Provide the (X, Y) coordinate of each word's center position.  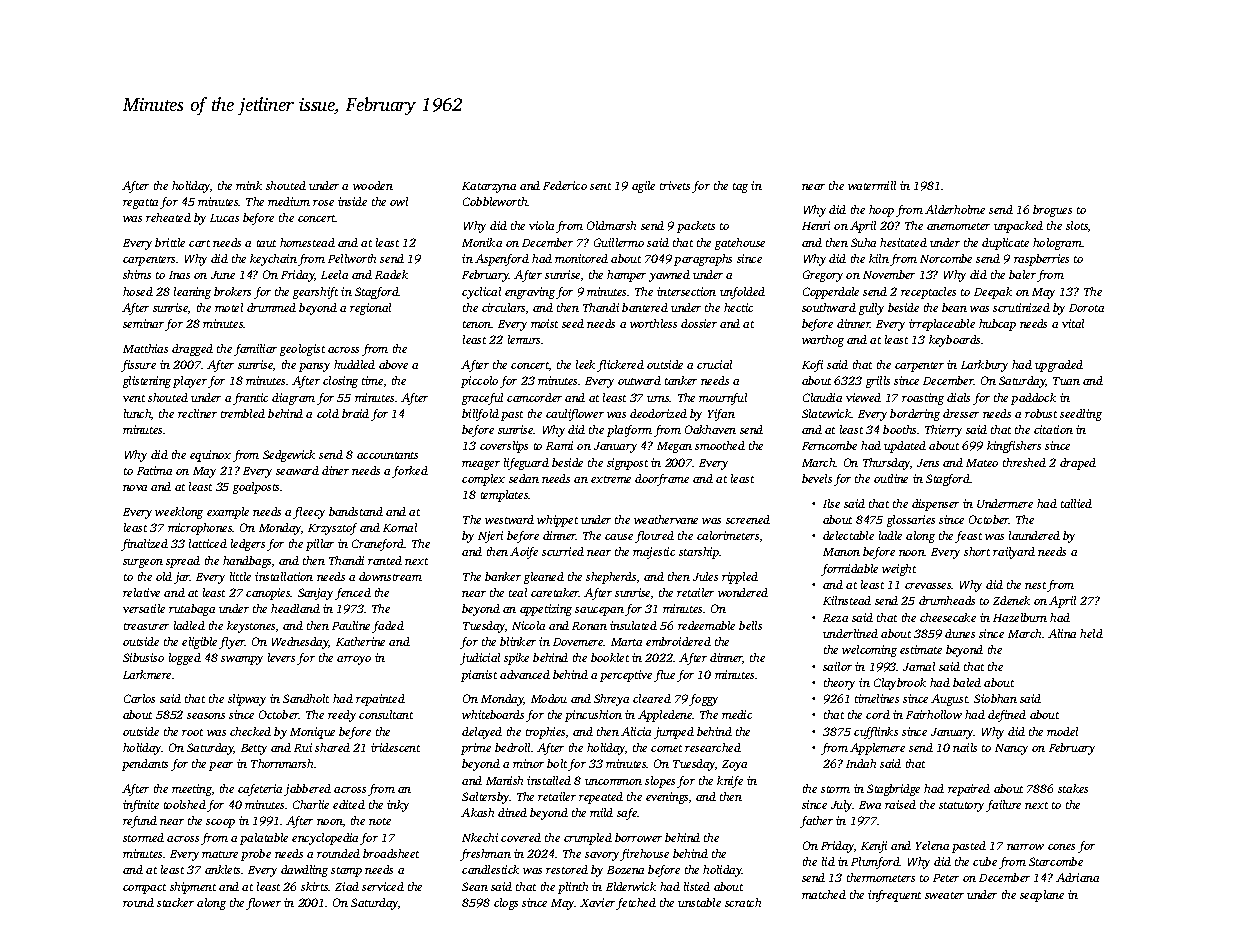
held (1091, 633)
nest (1036, 587)
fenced (353, 594)
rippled (740, 578)
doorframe (662, 480)
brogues (1052, 211)
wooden (373, 185)
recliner (197, 413)
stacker (175, 902)
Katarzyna (489, 187)
